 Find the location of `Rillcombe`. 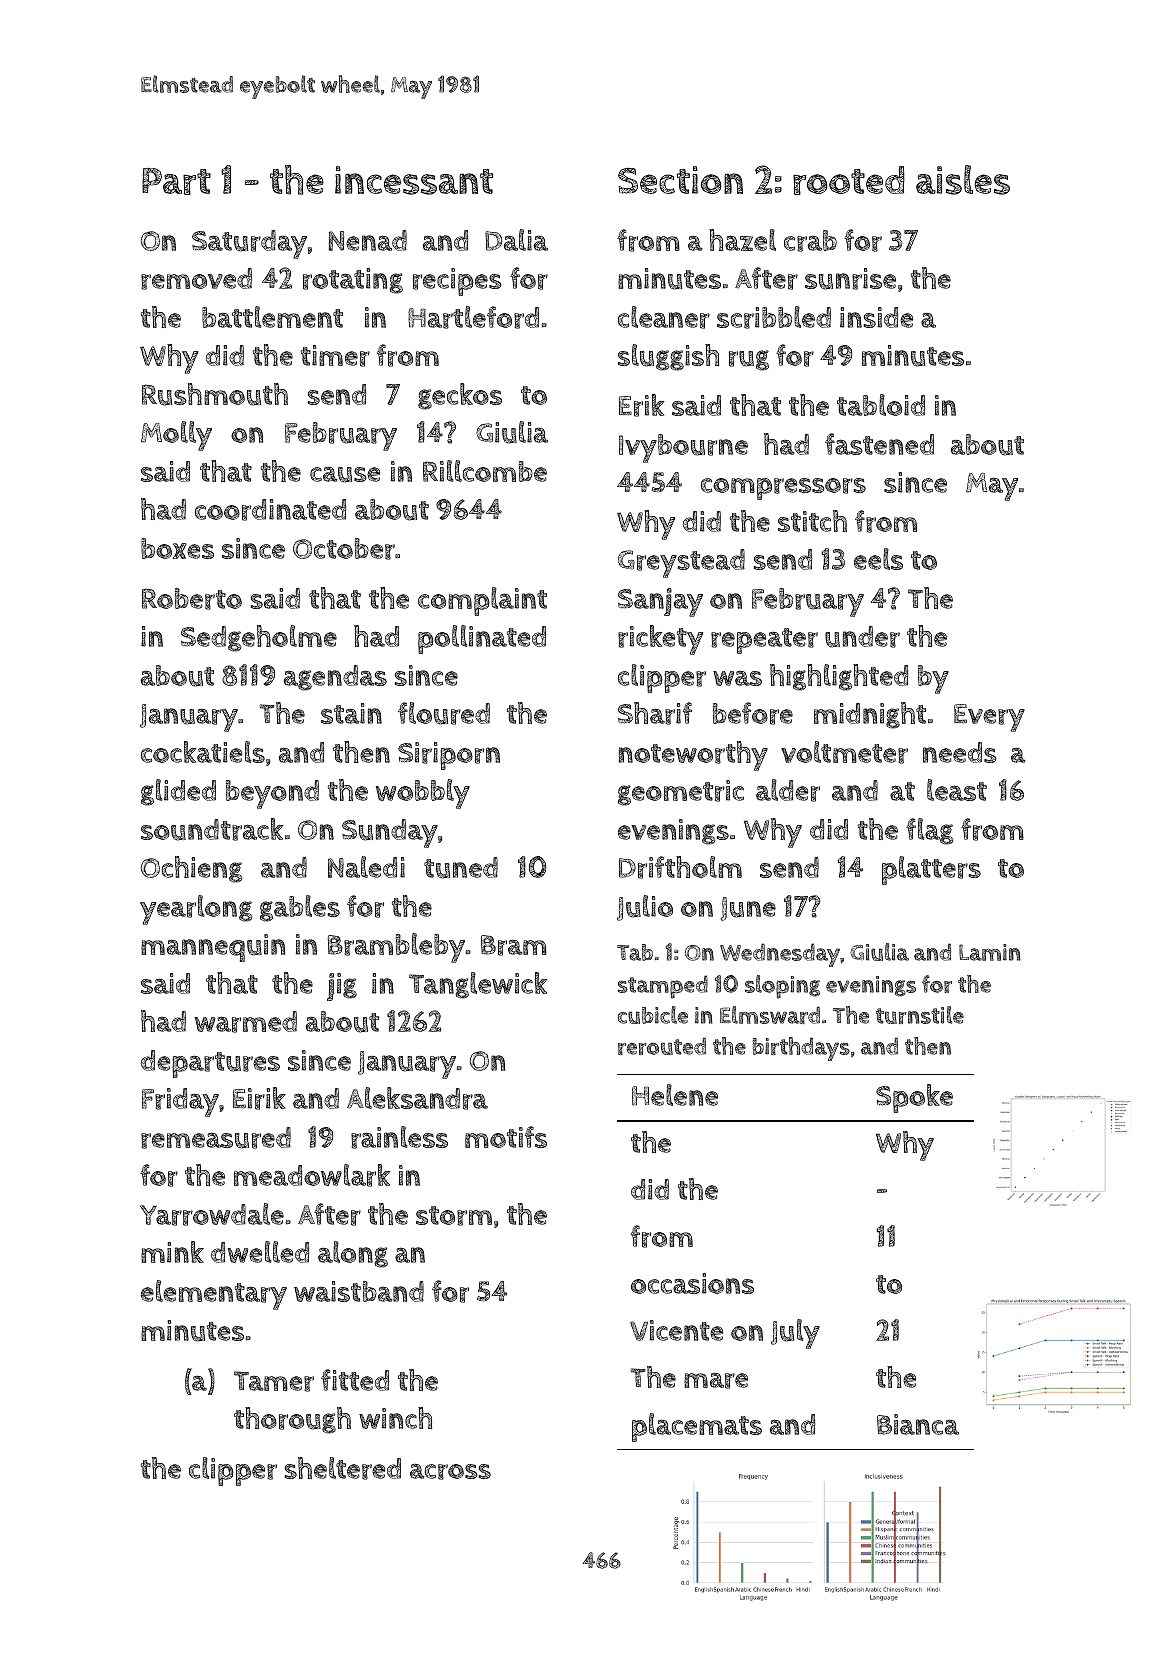

Rillcombe is located at coordinates (485, 471).
